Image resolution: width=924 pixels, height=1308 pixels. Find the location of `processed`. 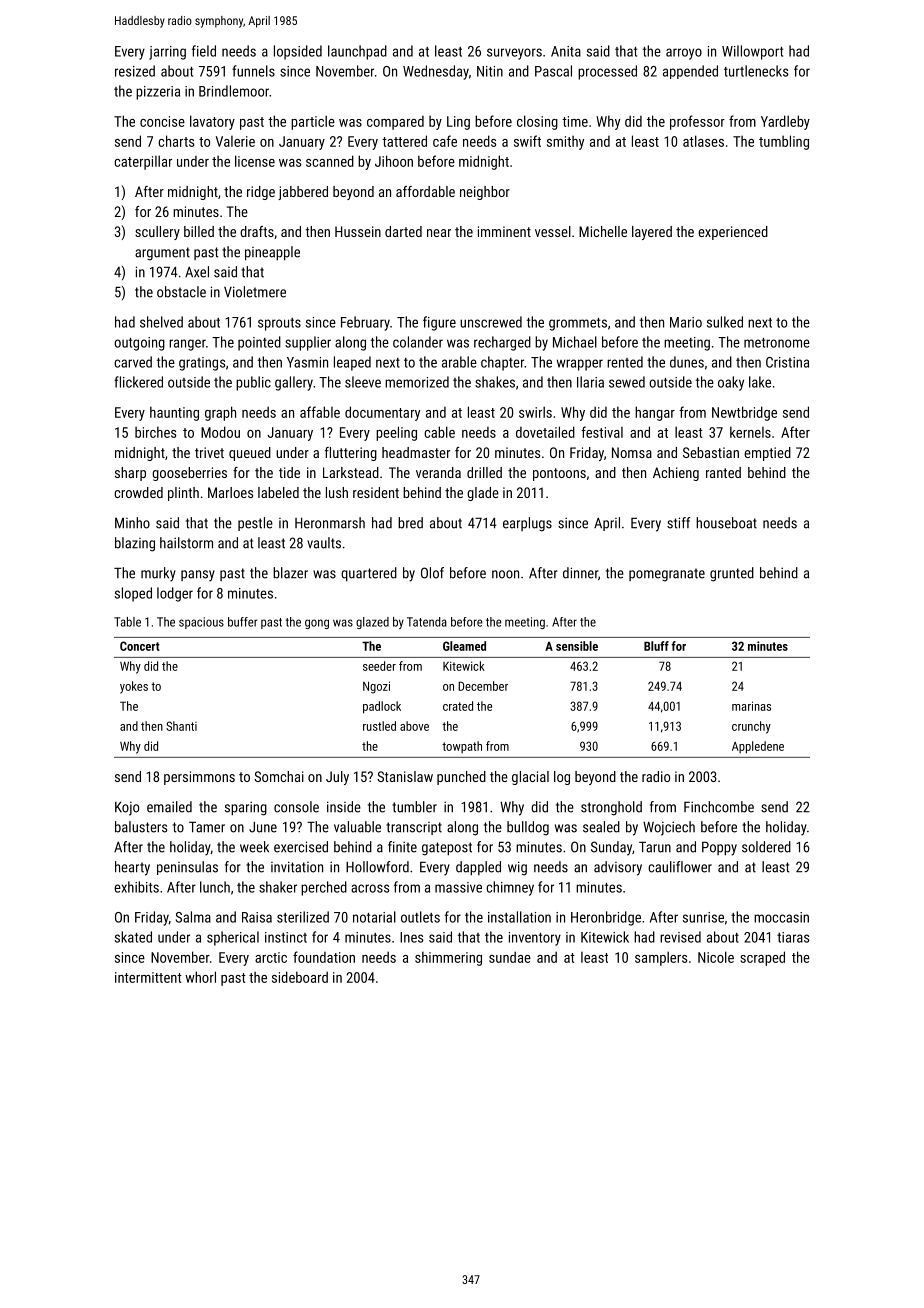

processed is located at coordinates (607, 72).
